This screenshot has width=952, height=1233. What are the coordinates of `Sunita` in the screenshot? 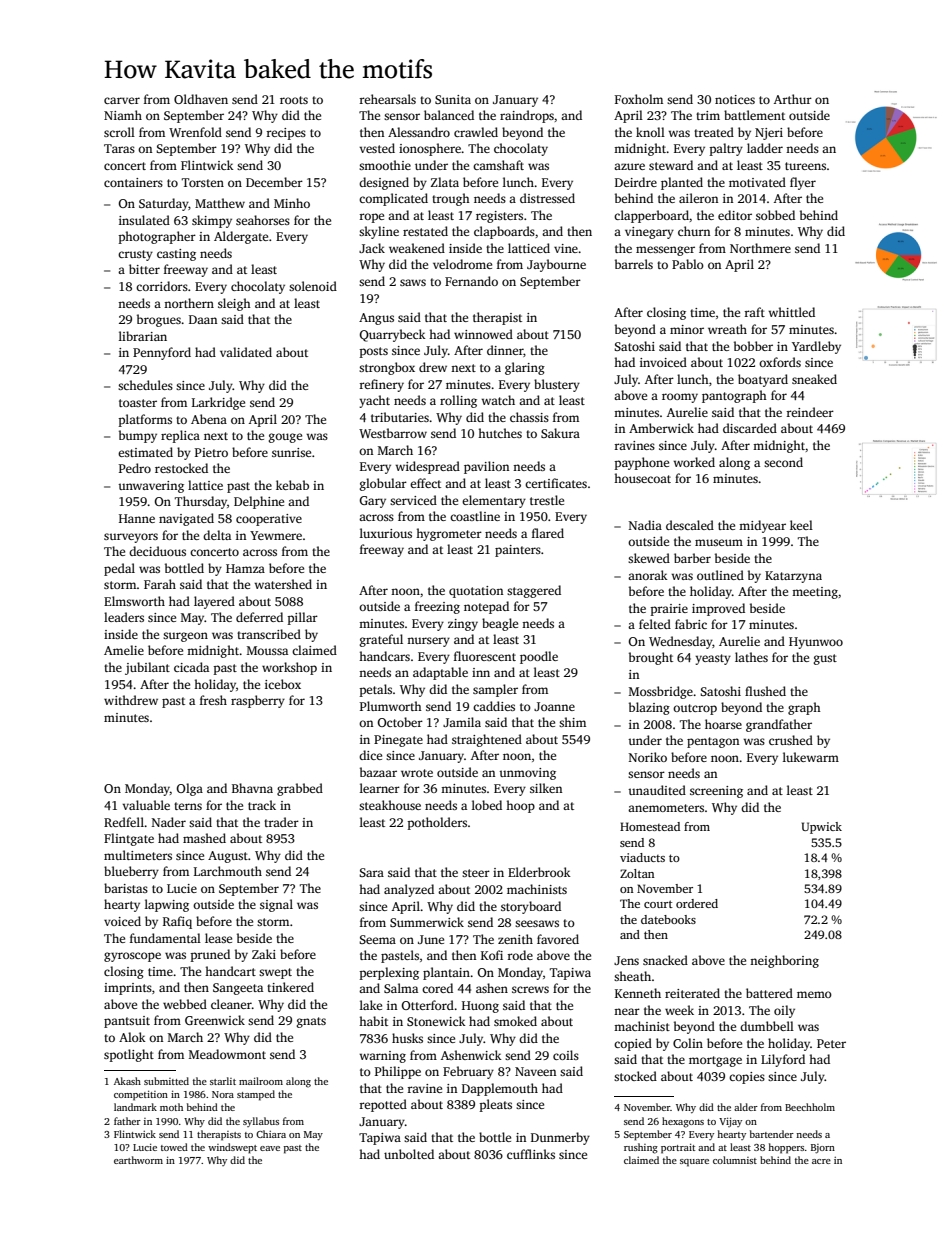 It's located at (453, 99).
